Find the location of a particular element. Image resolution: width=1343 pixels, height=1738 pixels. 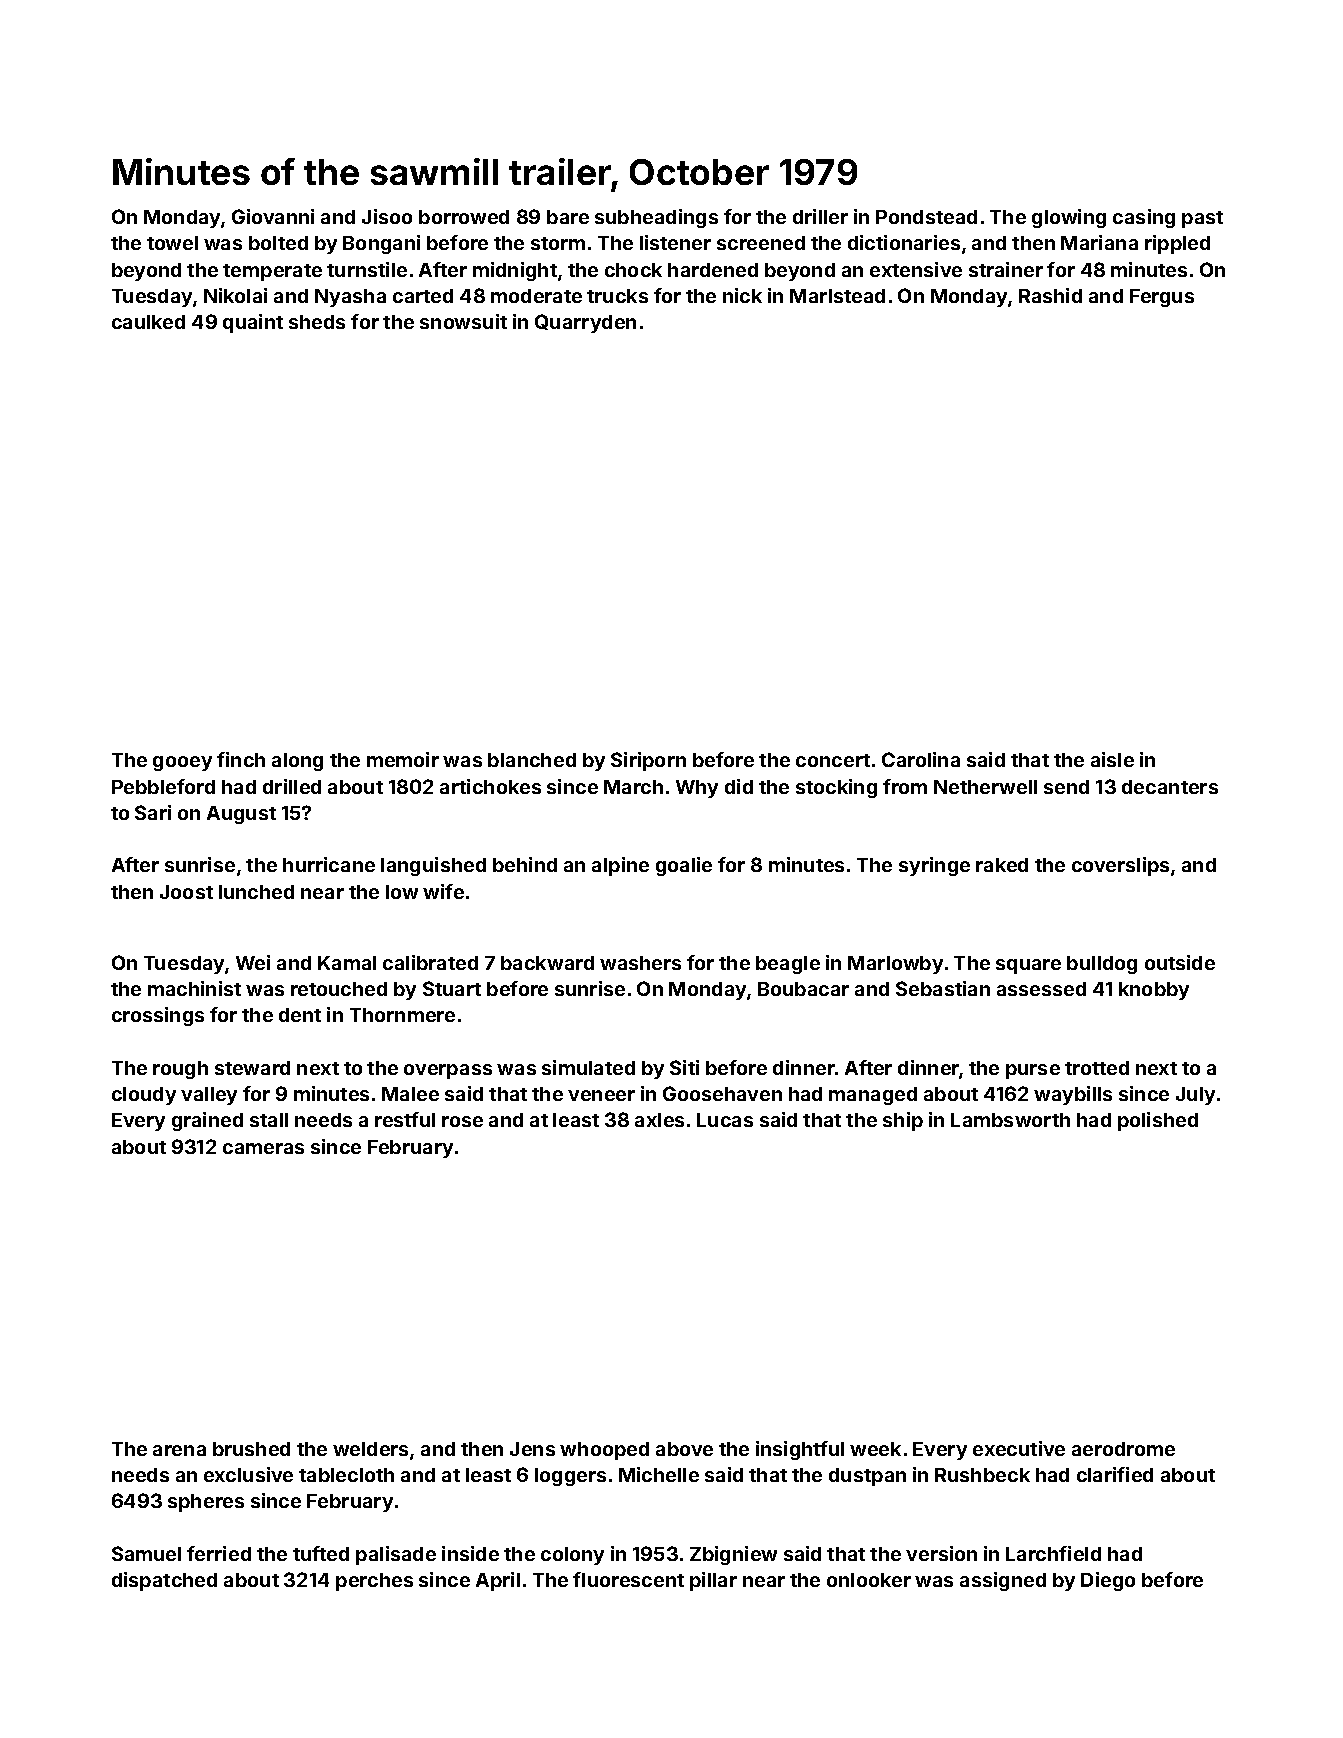

rose is located at coordinates (462, 1121).
